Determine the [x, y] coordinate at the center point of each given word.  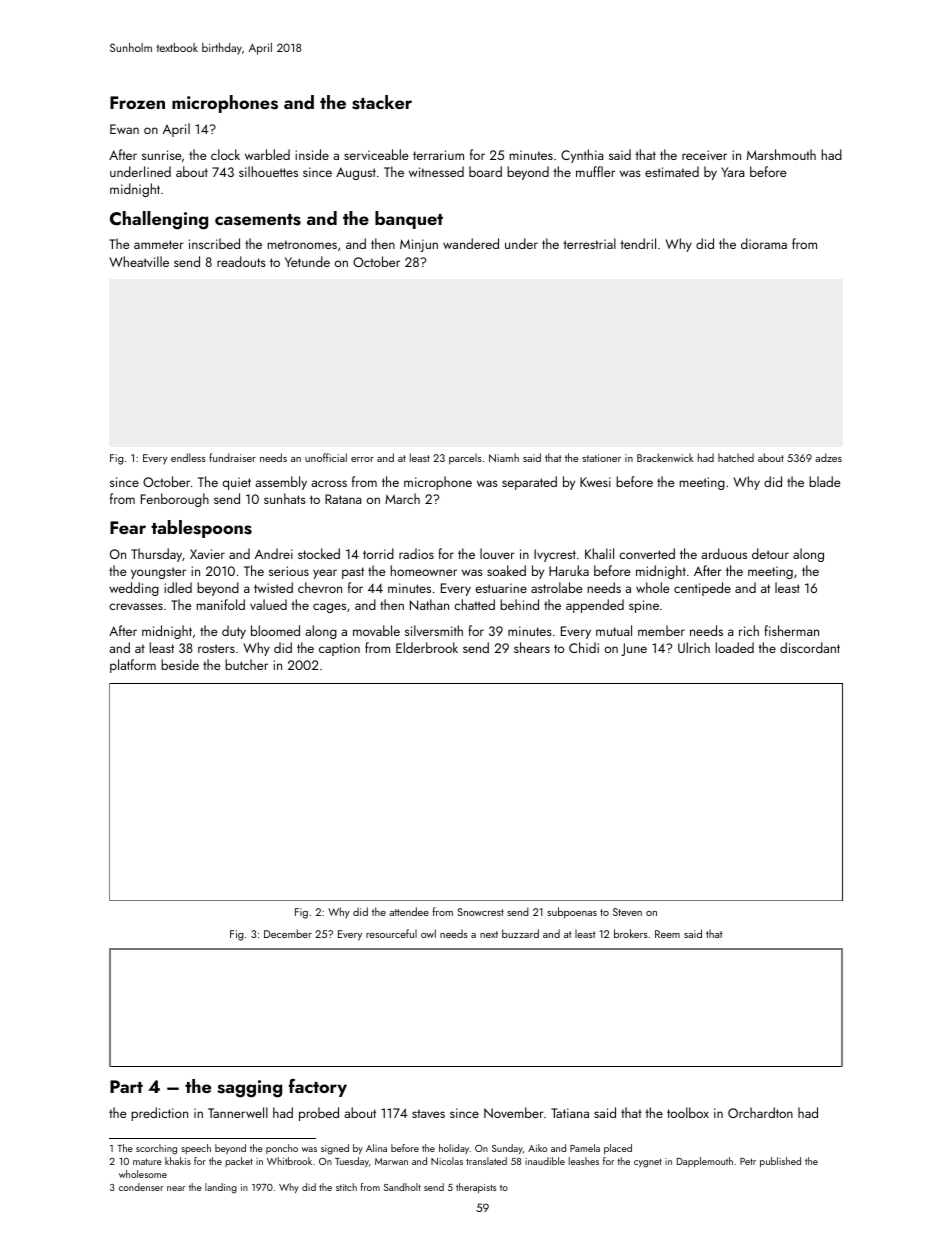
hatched [736, 457]
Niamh [504, 457]
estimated [672, 171]
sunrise [161, 155]
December [288, 933]
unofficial [326, 457]
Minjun [419, 245]
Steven [627, 912]
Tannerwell [238, 1112]
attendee [409, 911]
